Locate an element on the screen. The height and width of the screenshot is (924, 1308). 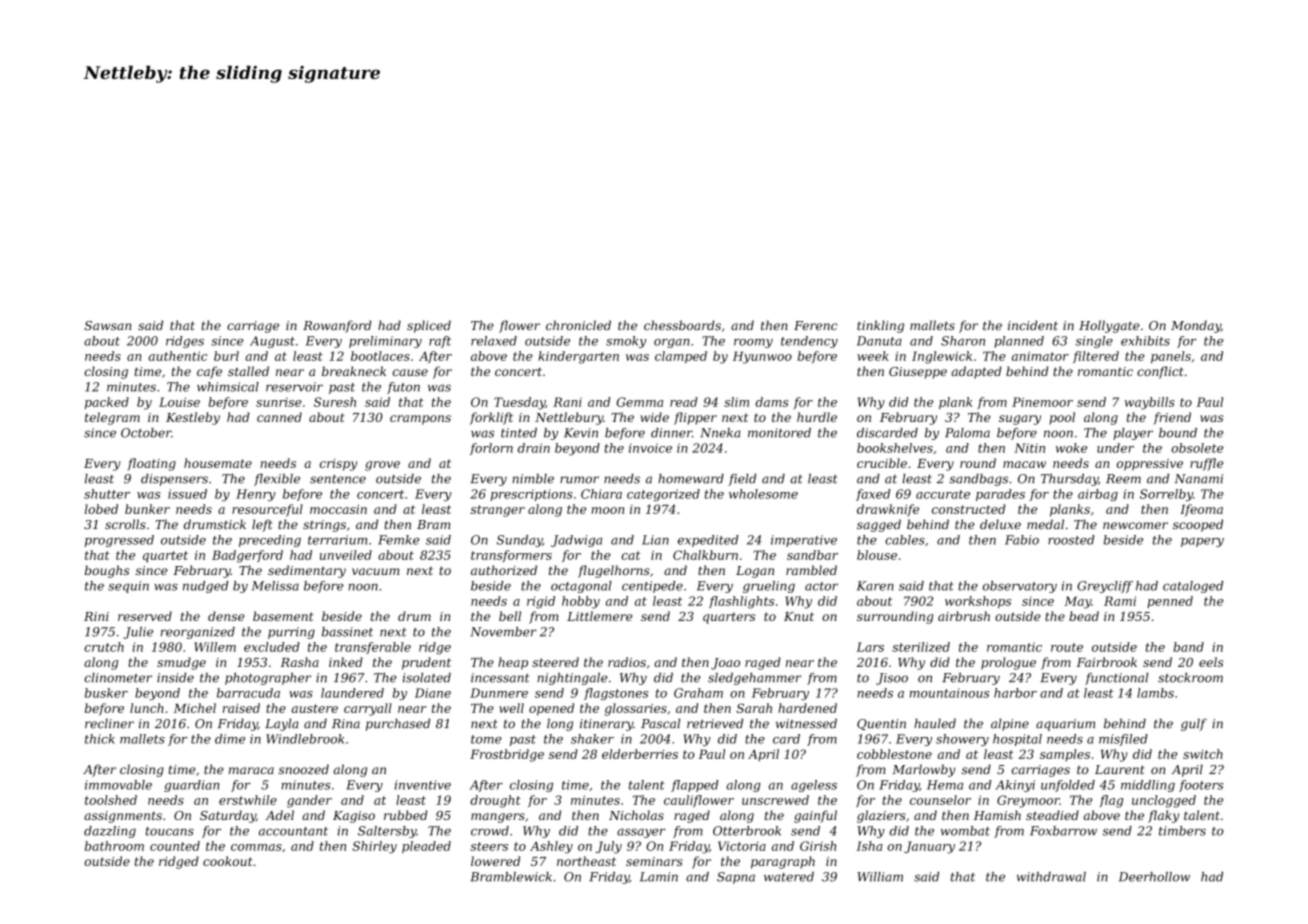
flaky is located at coordinates (1163, 816).
